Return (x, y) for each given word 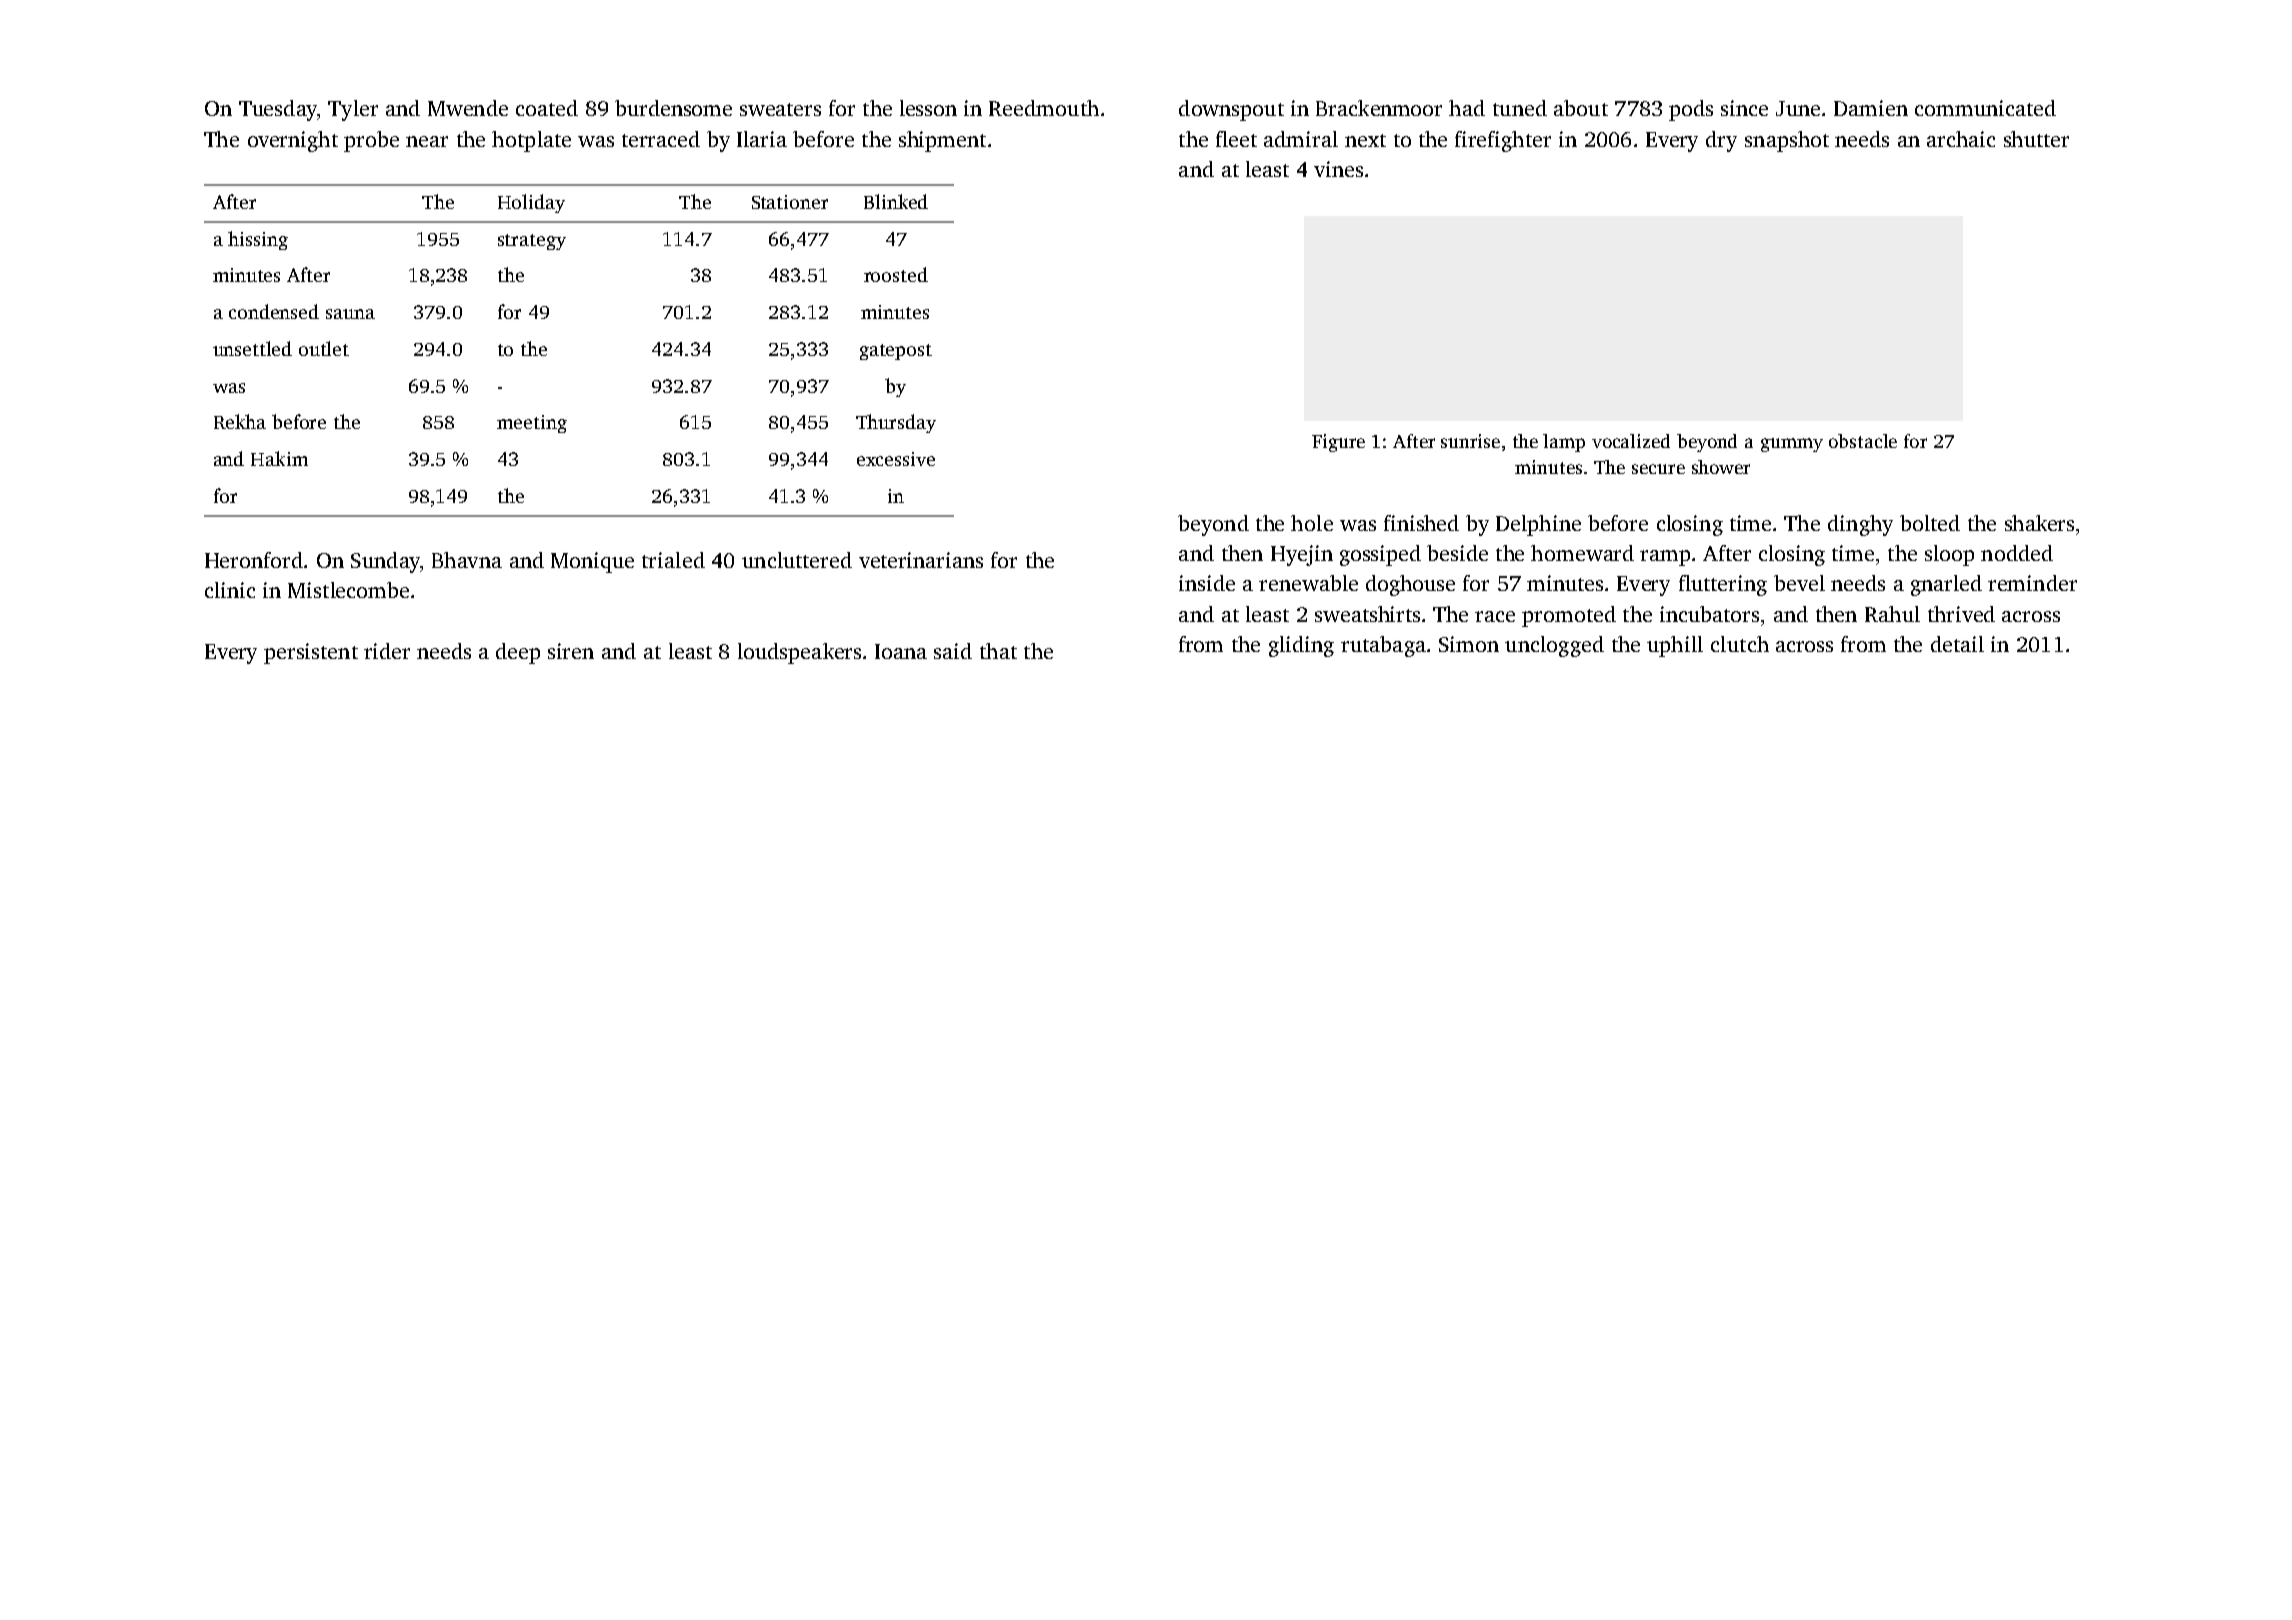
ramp (1665, 558)
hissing (258, 240)
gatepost (896, 352)
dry (1721, 141)
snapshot (1787, 141)
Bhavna (467, 560)
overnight (293, 141)
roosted (896, 274)
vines (1338, 169)
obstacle (1863, 441)
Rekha (240, 421)
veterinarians (921, 560)
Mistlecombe (348, 590)
